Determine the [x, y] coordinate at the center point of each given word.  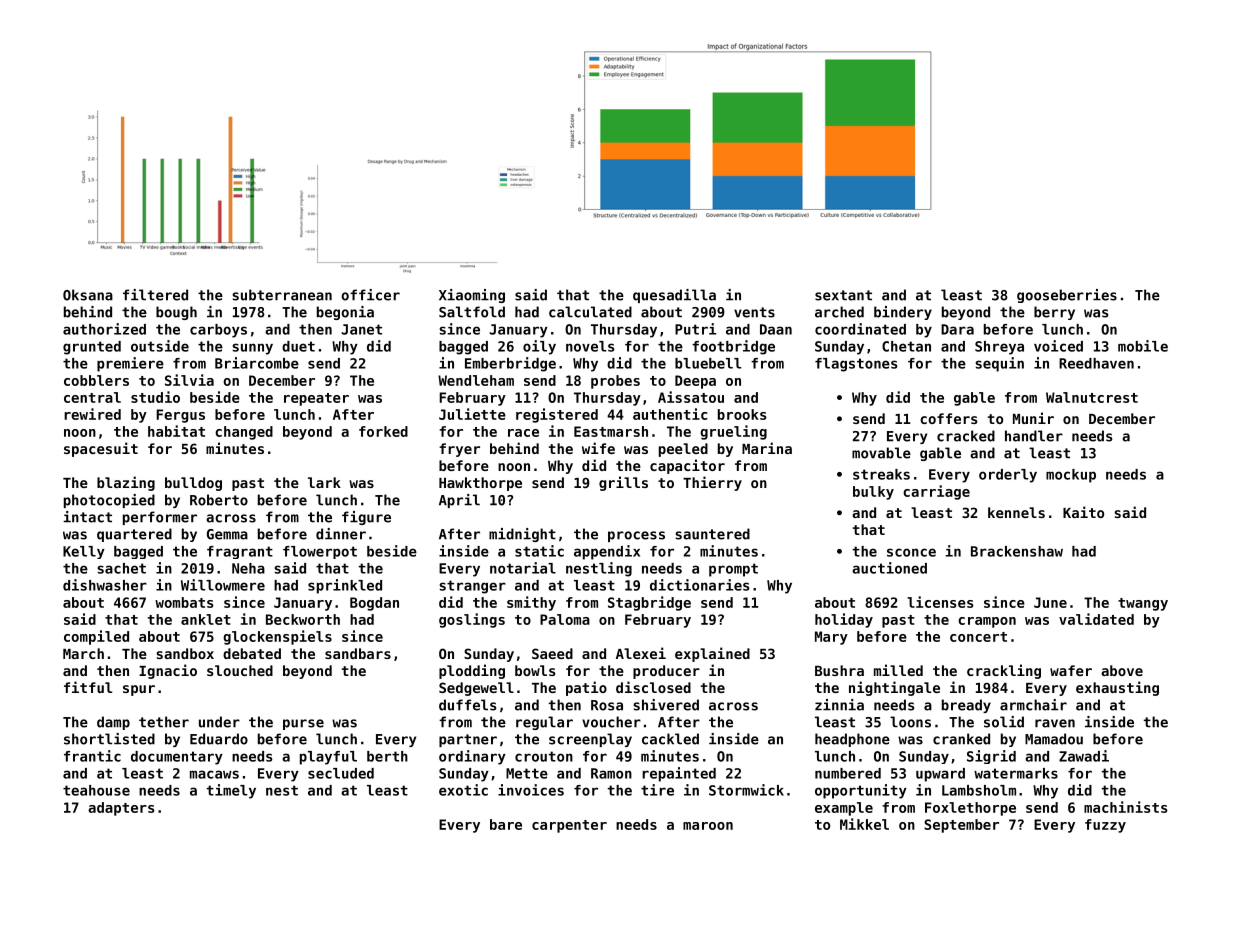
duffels [467, 705]
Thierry [712, 483]
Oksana [88, 295]
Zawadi [1084, 756]
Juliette [472, 414]
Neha [248, 568]
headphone [852, 740]
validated [1096, 619]
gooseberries [1067, 296]
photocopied [109, 501]
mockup [1071, 476]
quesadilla [674, 296]
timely [231, 791]
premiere [130, 364]
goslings [472, 620]
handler [1034, 436]
